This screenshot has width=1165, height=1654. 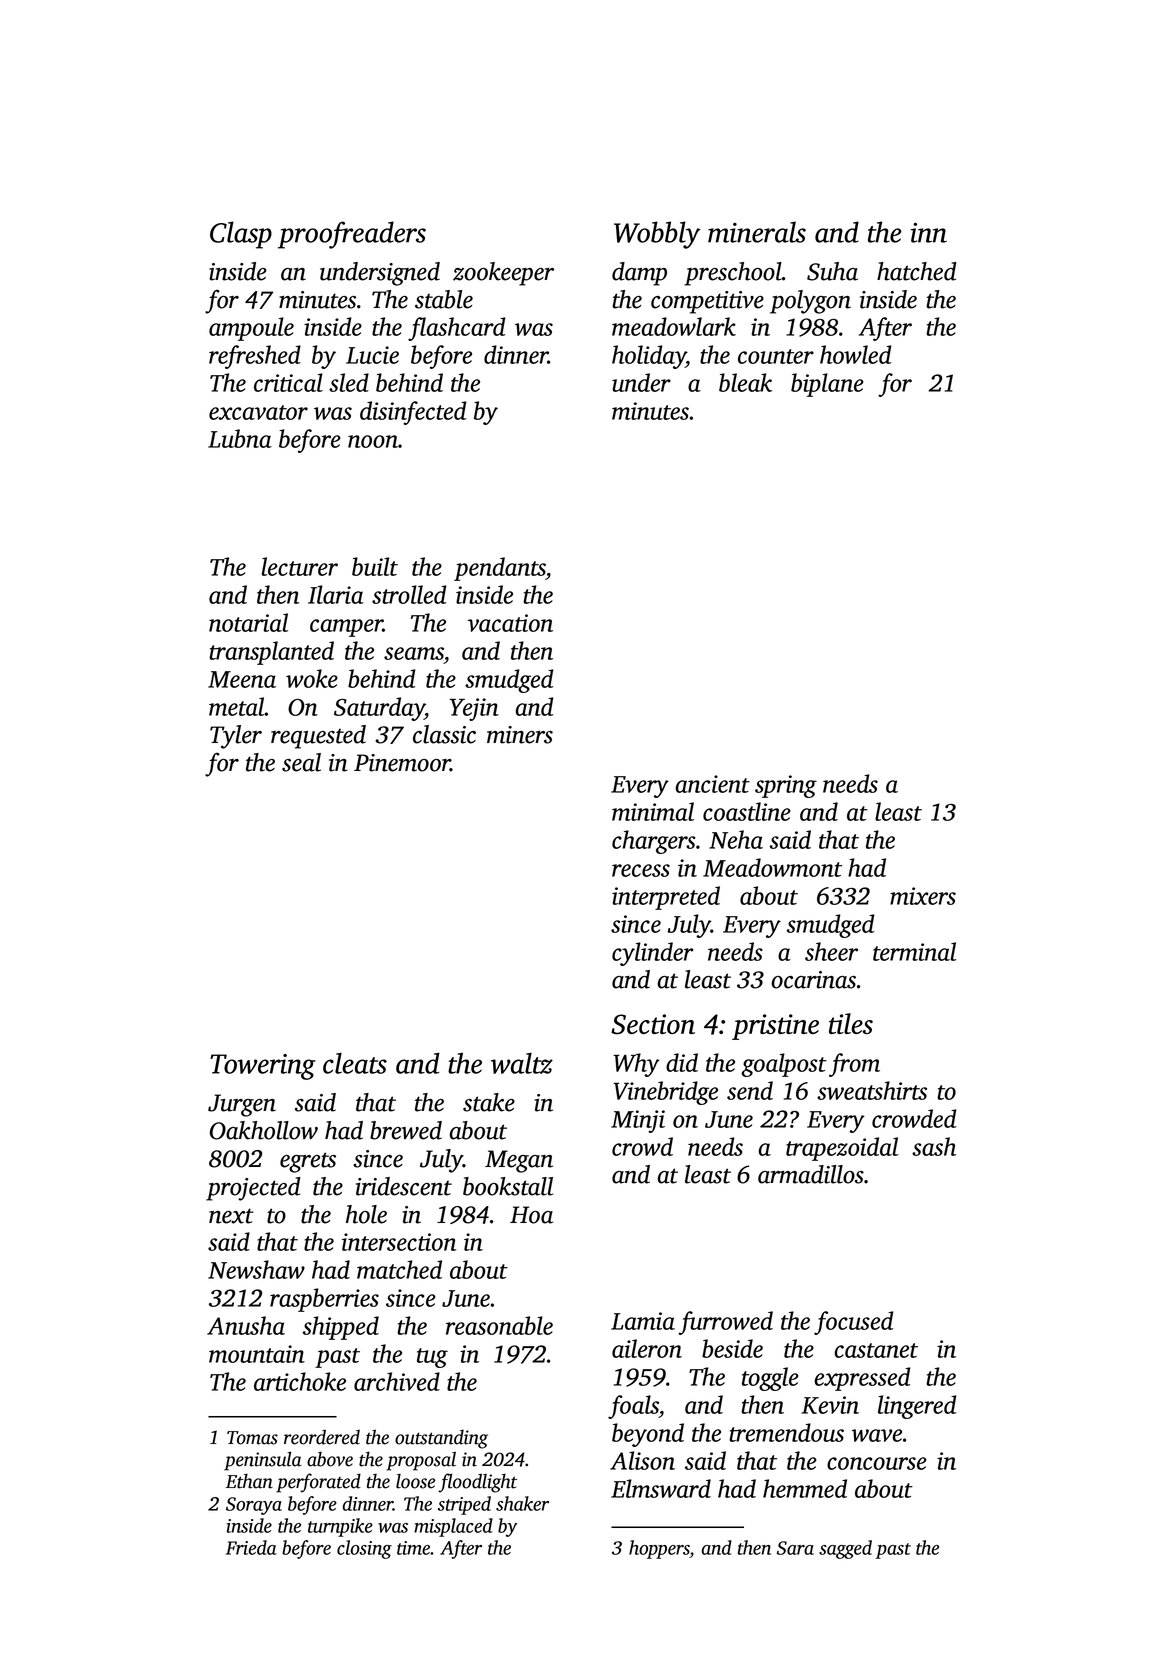 What do you see at coordinates (659, 1549) in the screenshot?
I see `hoppers` at bounding box center [659, 1549].
